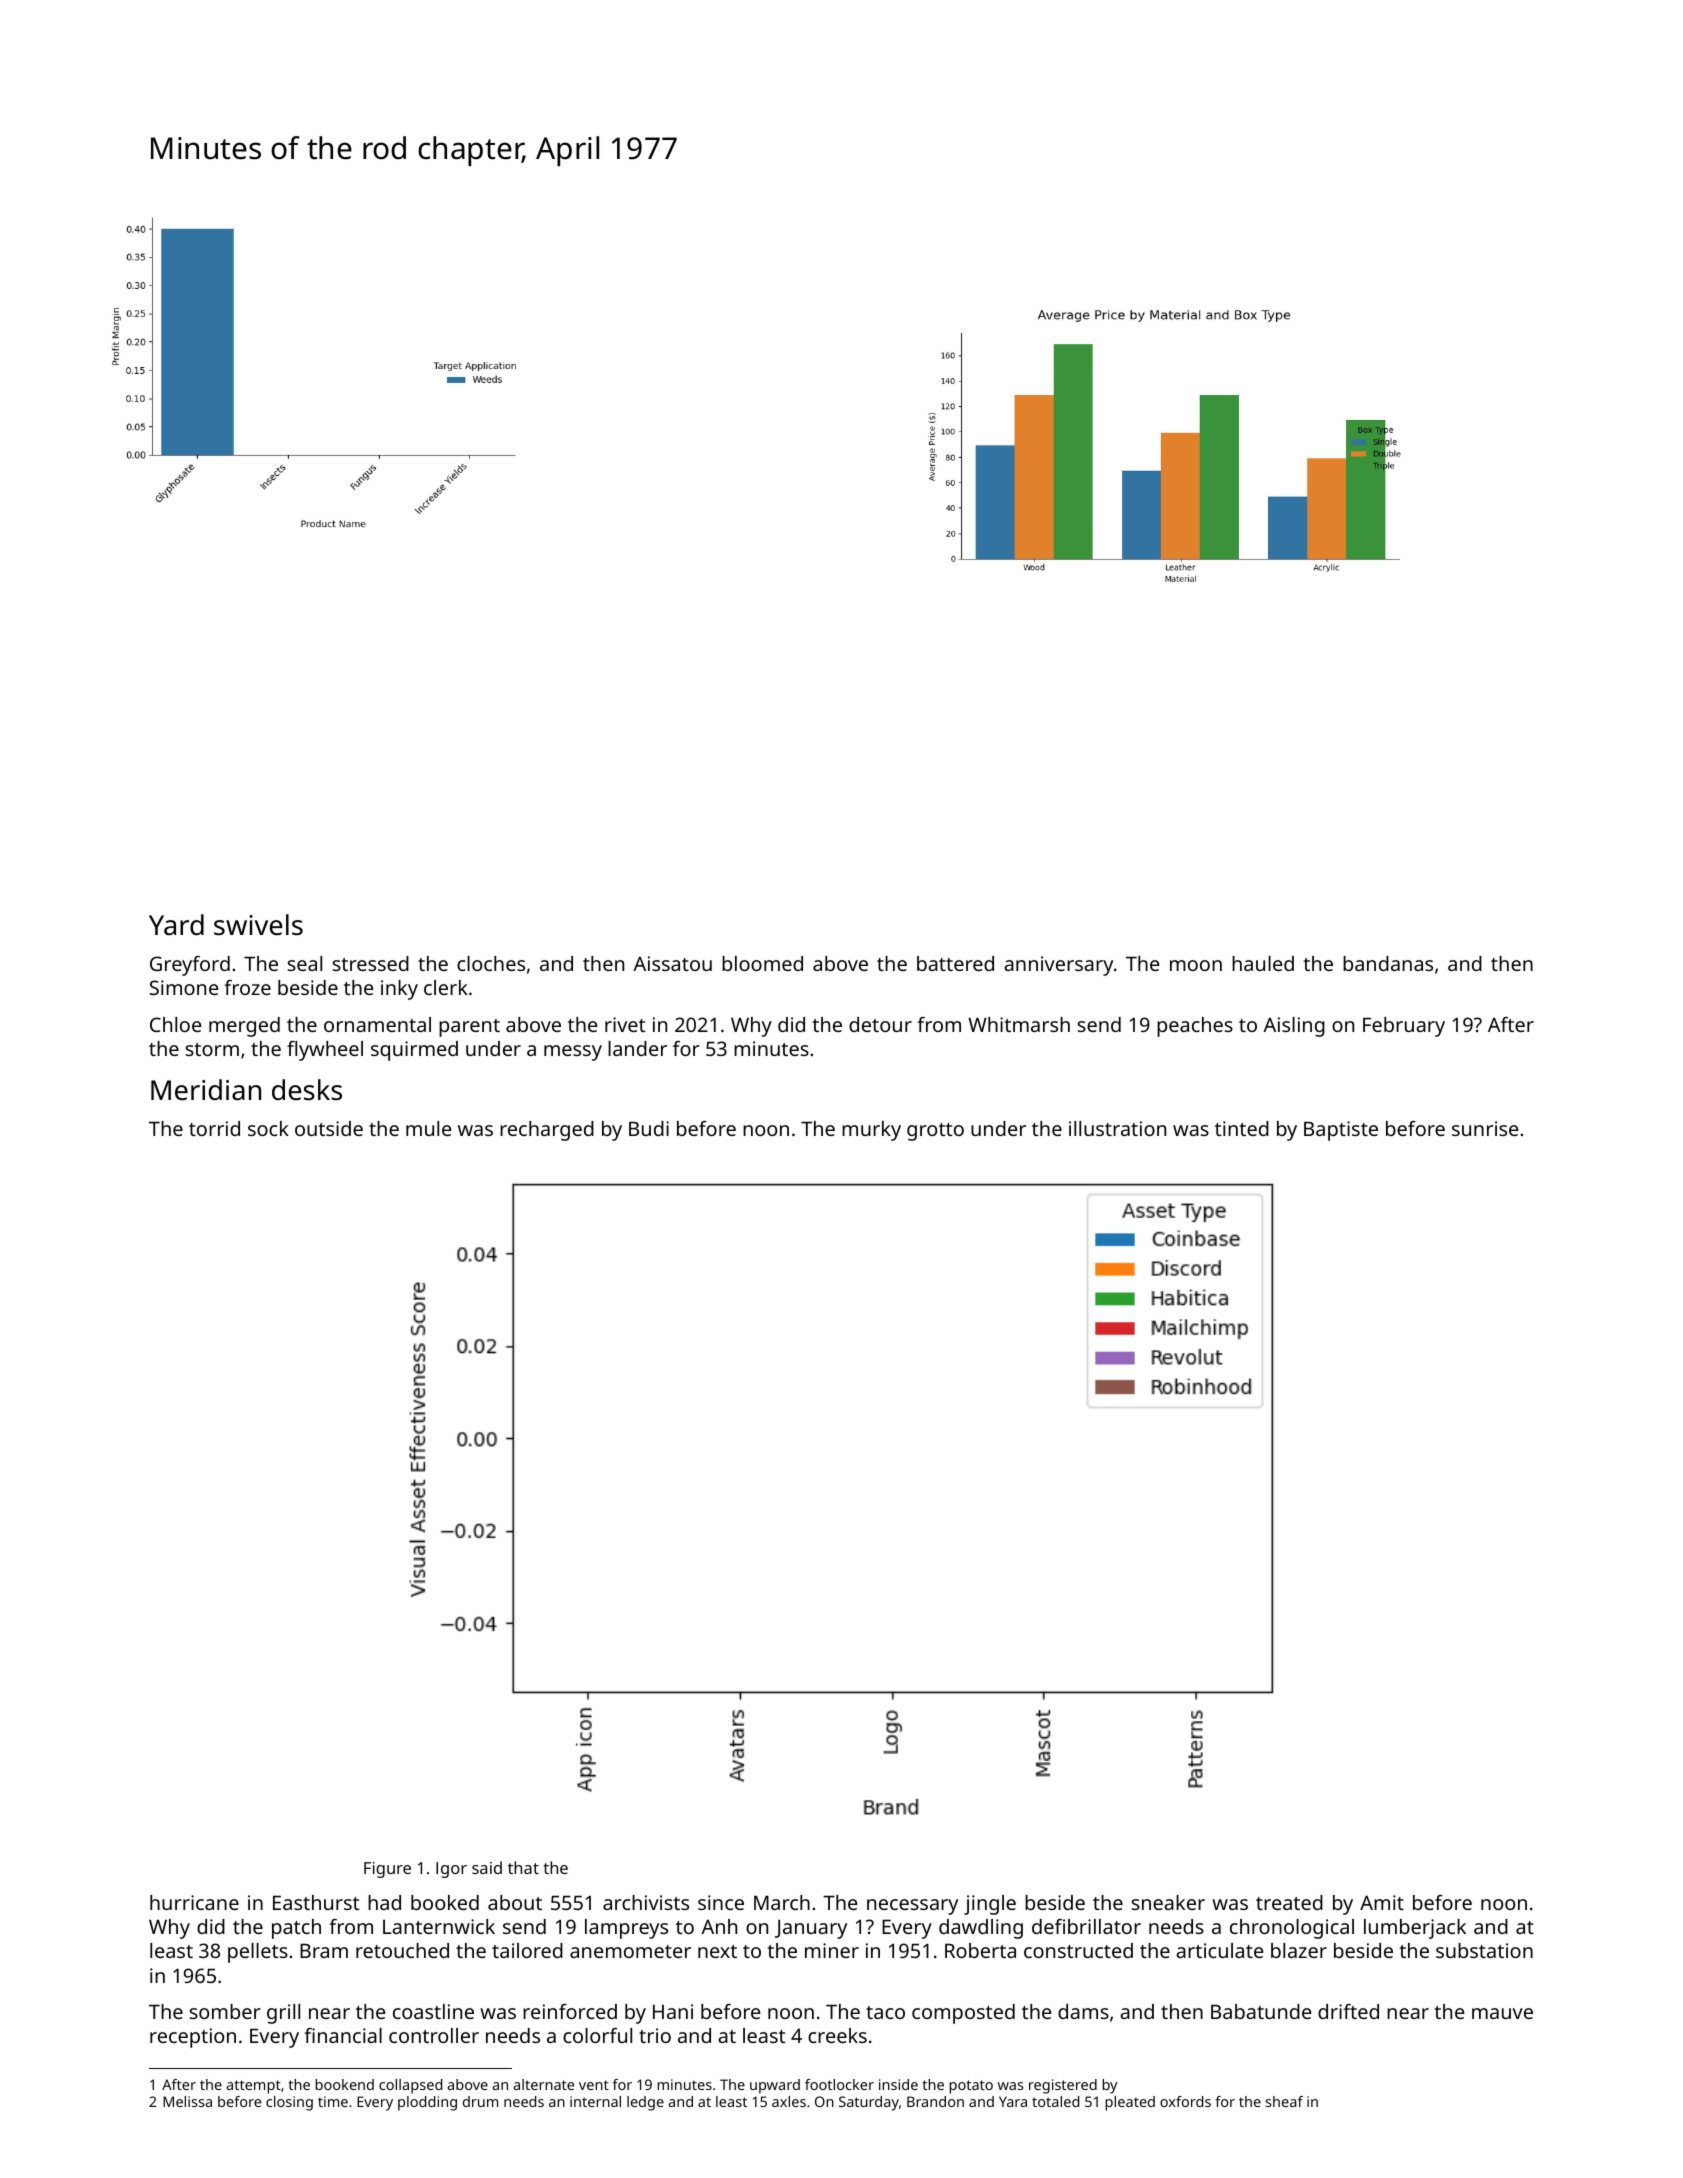  I want to click on rivet, so click(625, 1024).
